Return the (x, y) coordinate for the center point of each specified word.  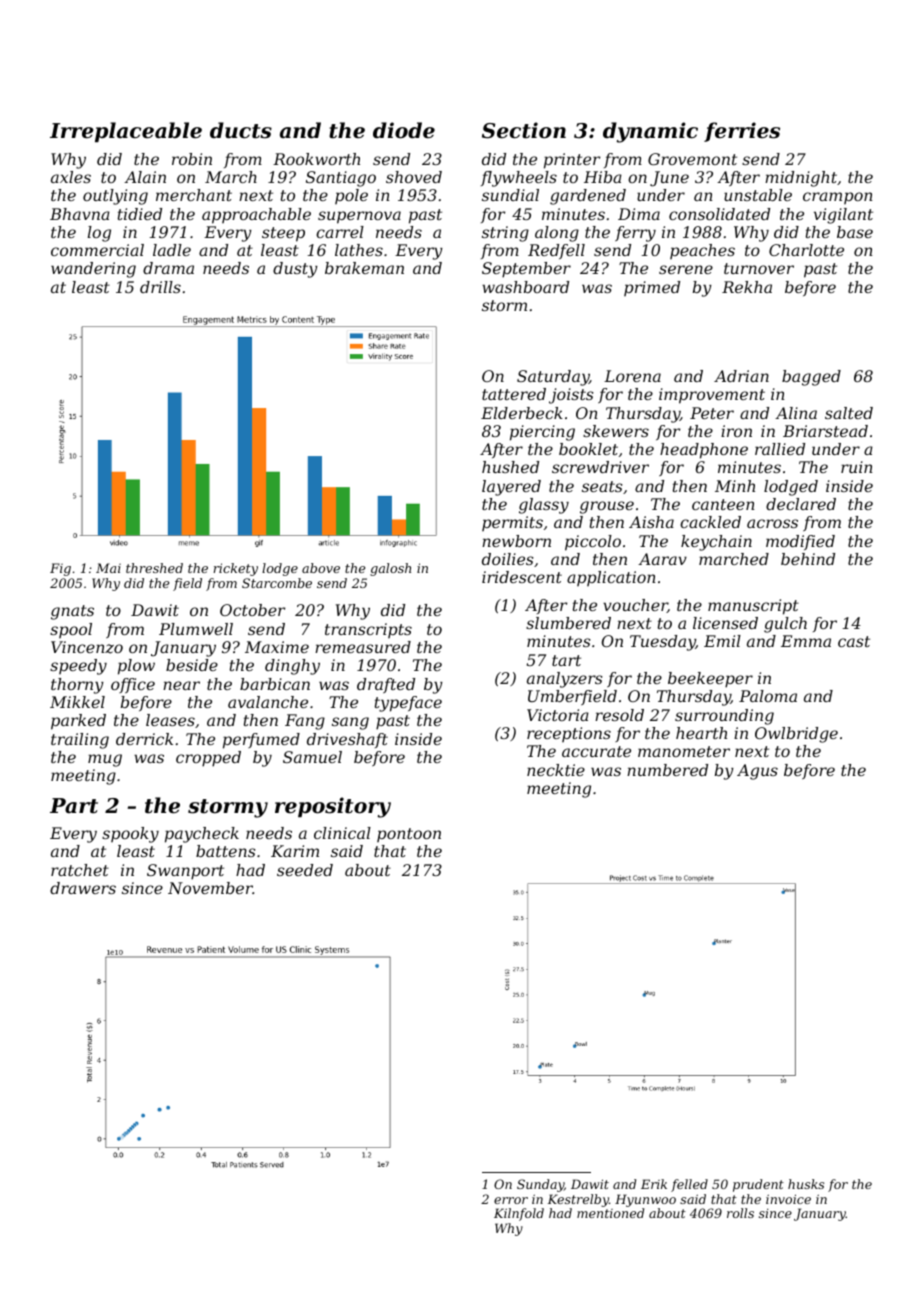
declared (801, 504)
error (511, 1200)
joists (571, 396)
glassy (544, 506)
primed (652, 288)
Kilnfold (519, 1214)
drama (168, 268)
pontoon (409, 835)
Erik (654, 1184)
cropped (208, 759)
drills (160, 287)
